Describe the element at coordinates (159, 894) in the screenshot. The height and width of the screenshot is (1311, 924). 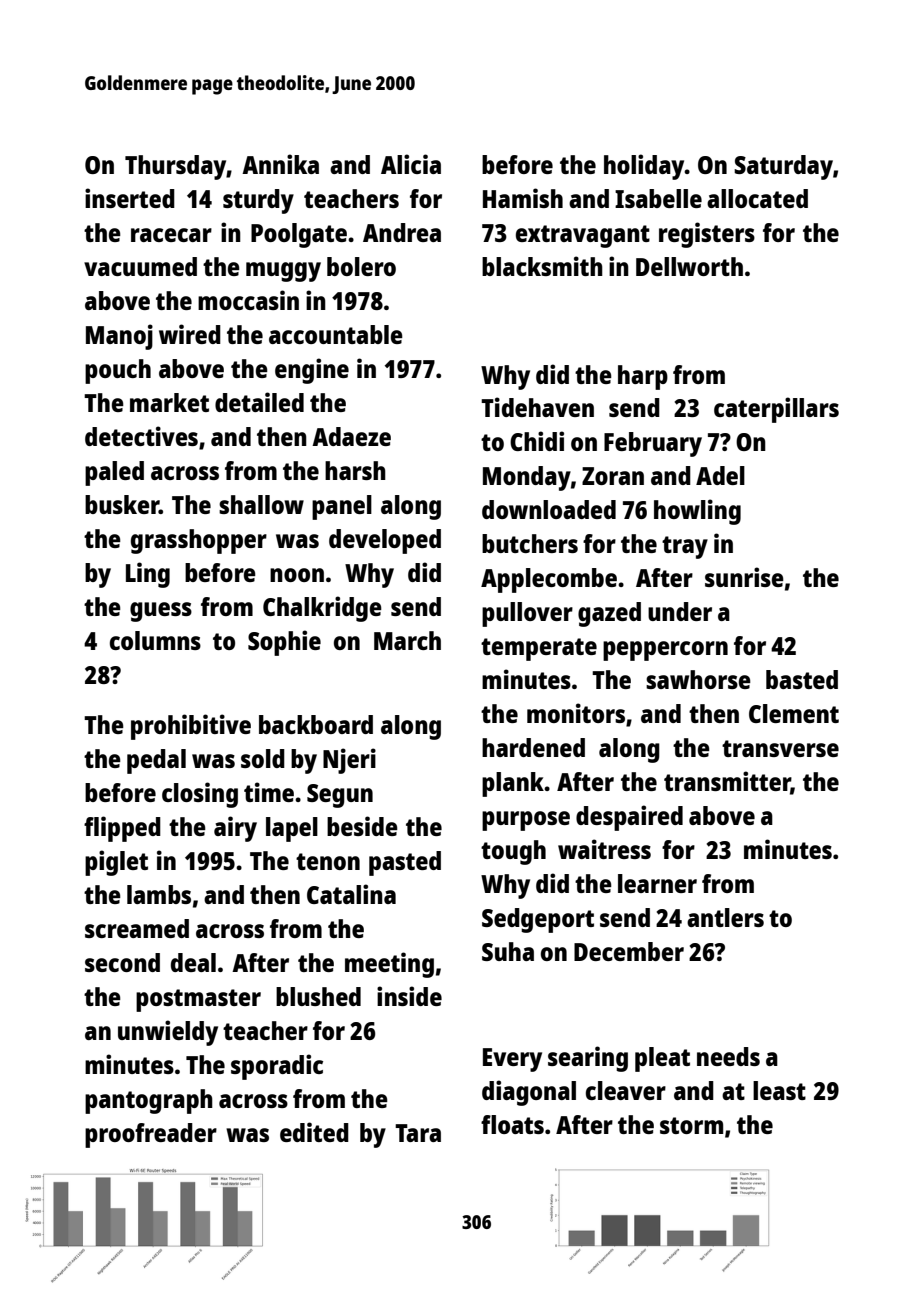
I see `lambs` at that location.
